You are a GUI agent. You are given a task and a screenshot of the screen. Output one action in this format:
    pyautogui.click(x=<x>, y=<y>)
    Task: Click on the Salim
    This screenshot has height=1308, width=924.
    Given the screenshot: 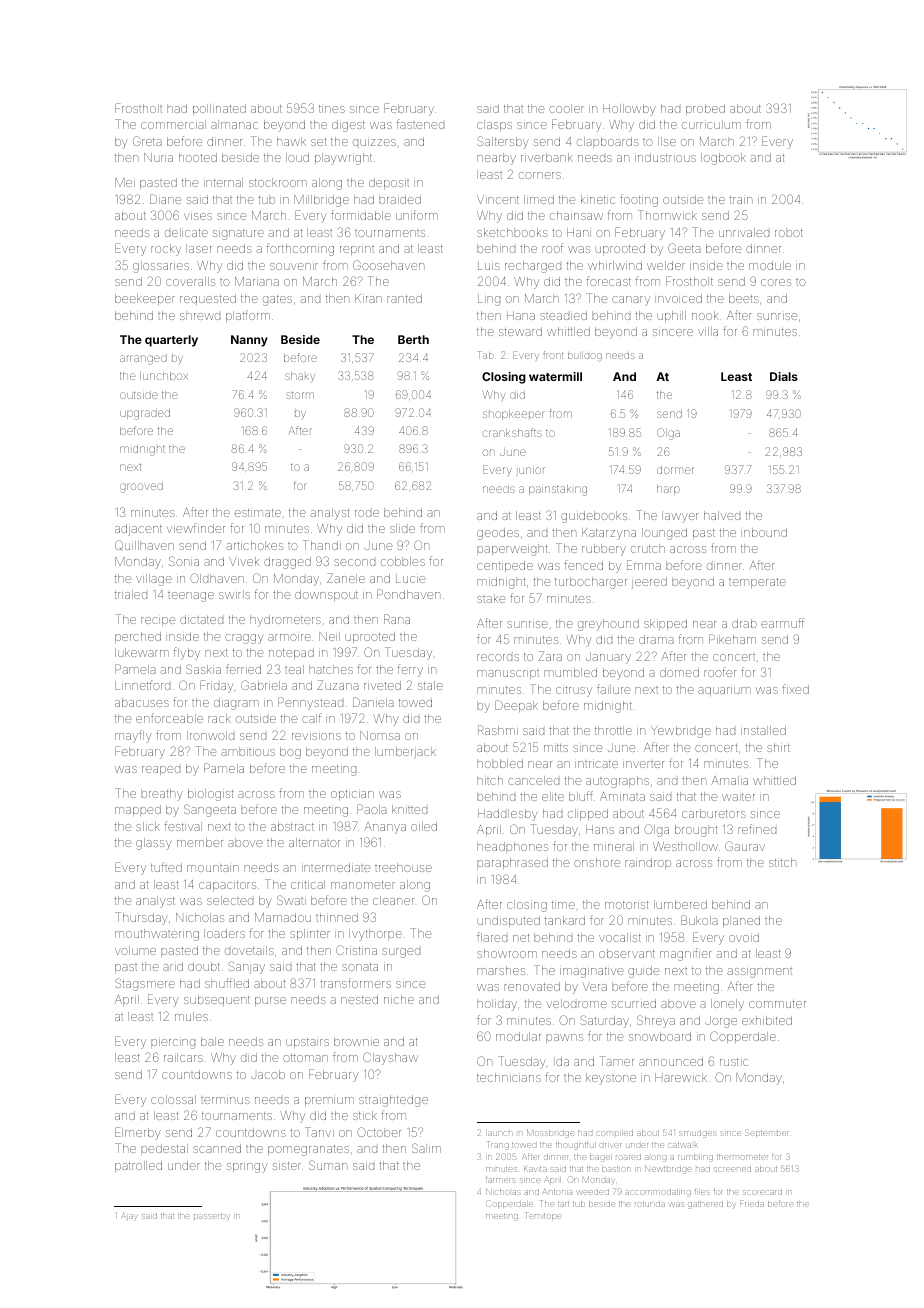 What is the action you would take?
    pyautogui.click(x=426, y=1148)
